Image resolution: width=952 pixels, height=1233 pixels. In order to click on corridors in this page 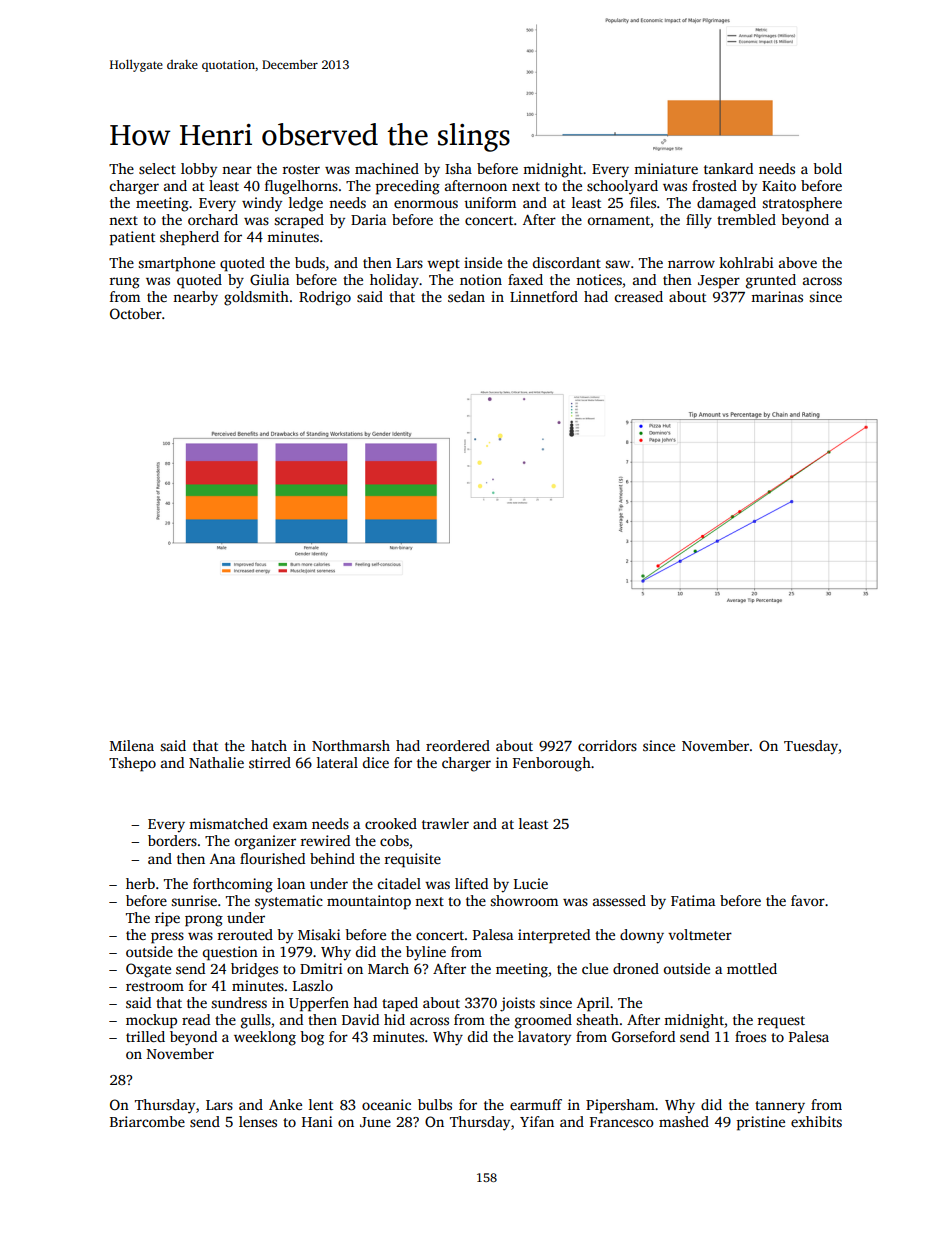, I will do `click(607, 745)`.
